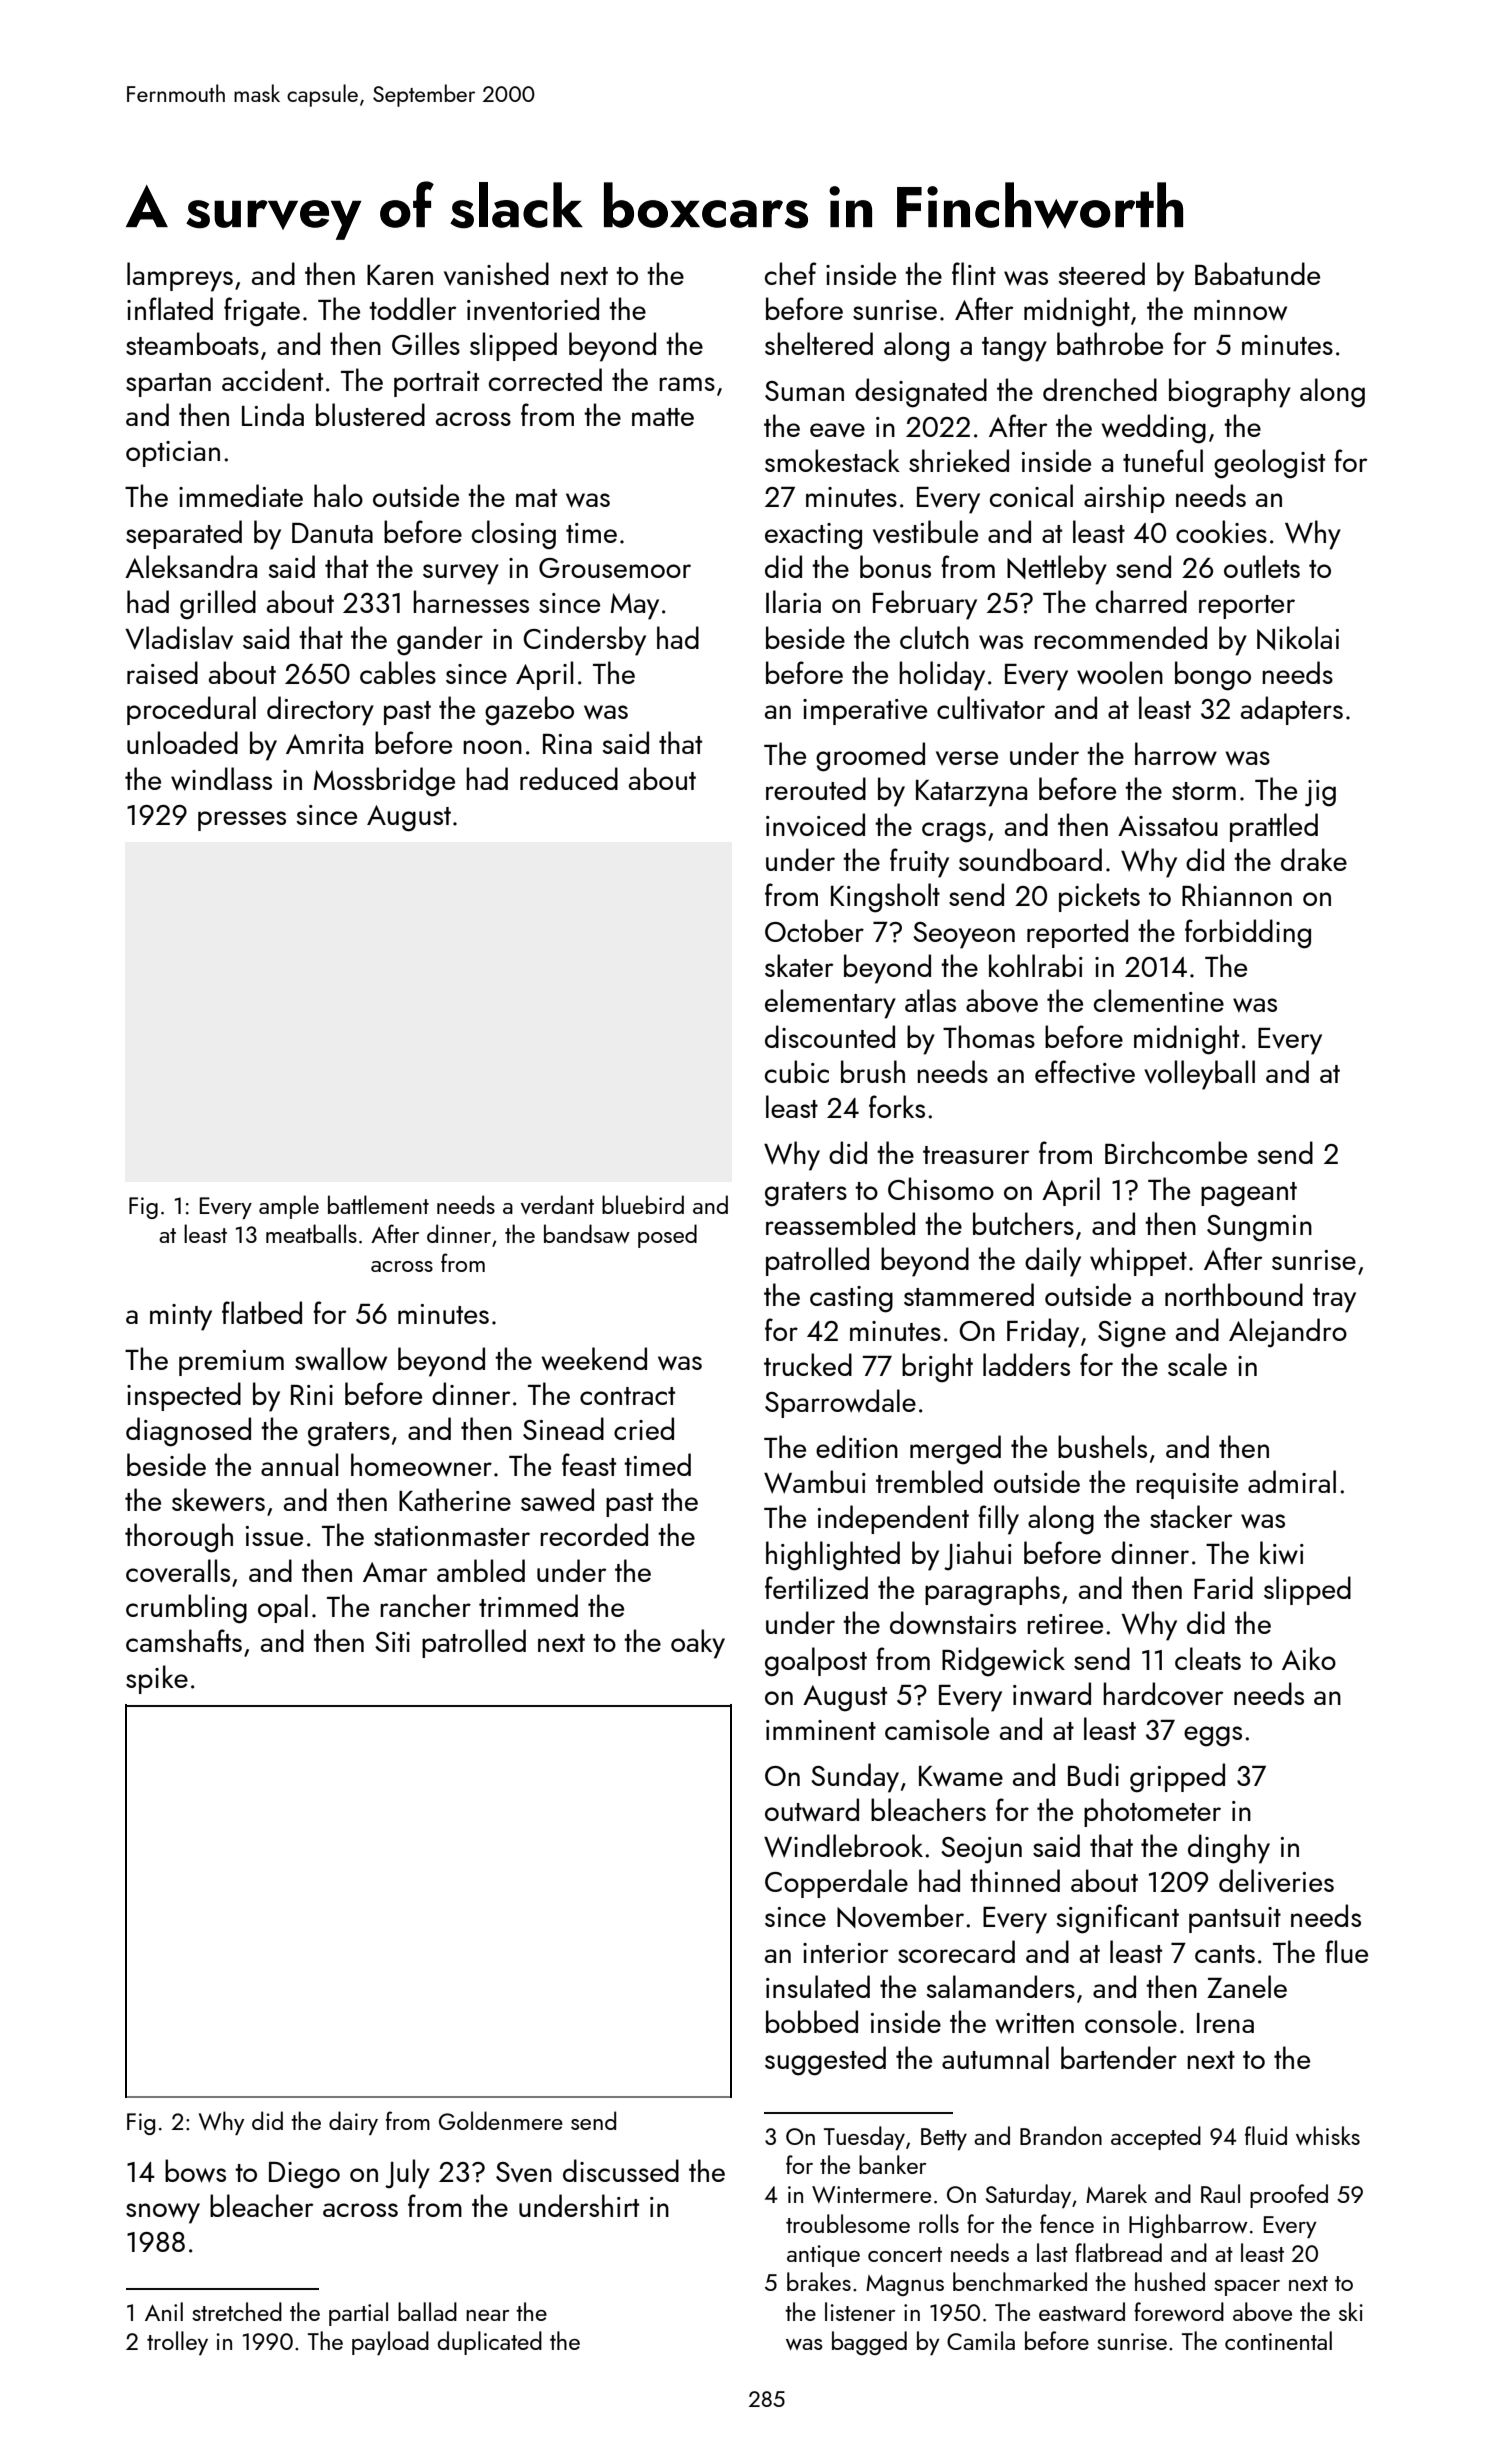  I want to click on steered, so click(1102, 273).
